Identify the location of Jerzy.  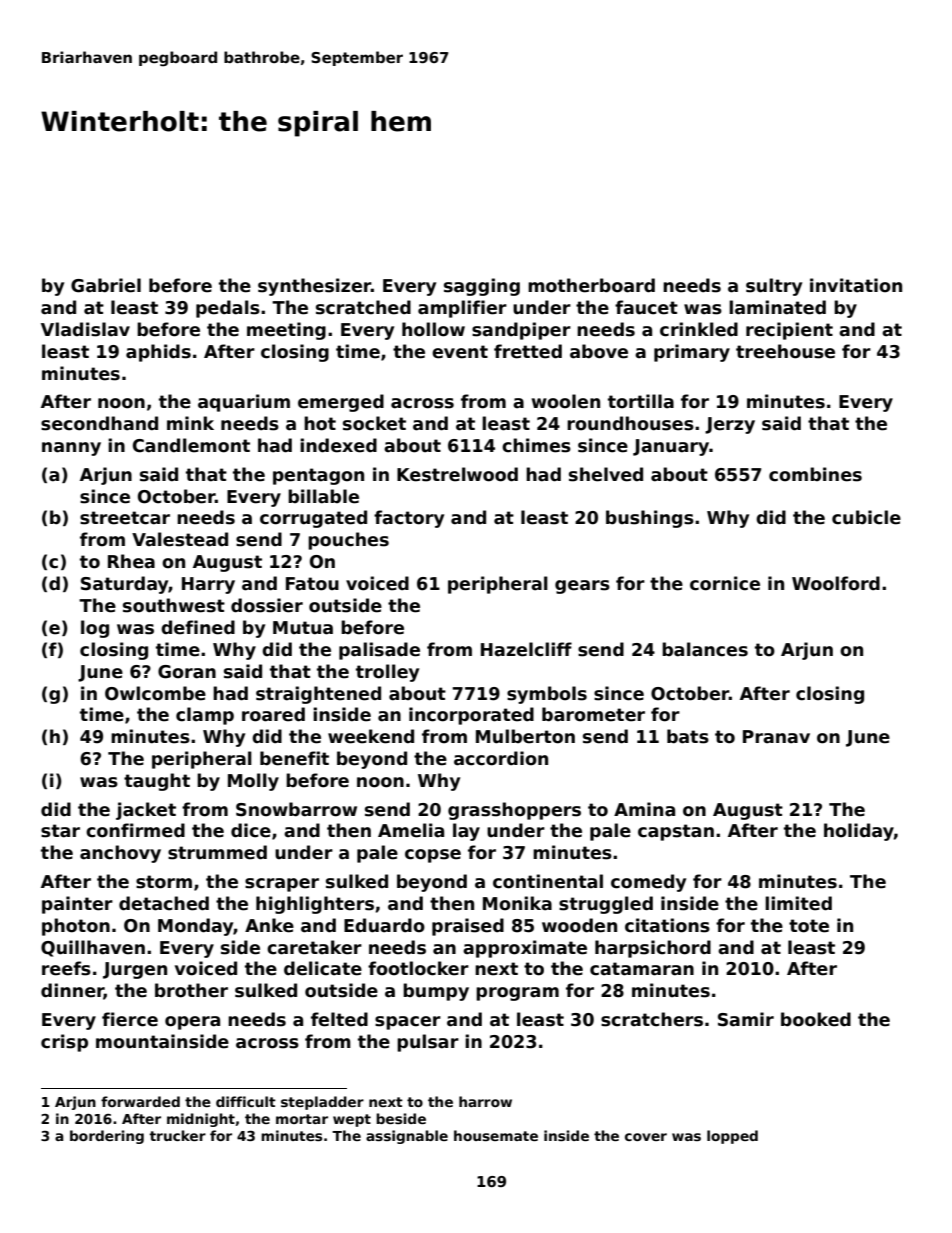
(730, 425).
